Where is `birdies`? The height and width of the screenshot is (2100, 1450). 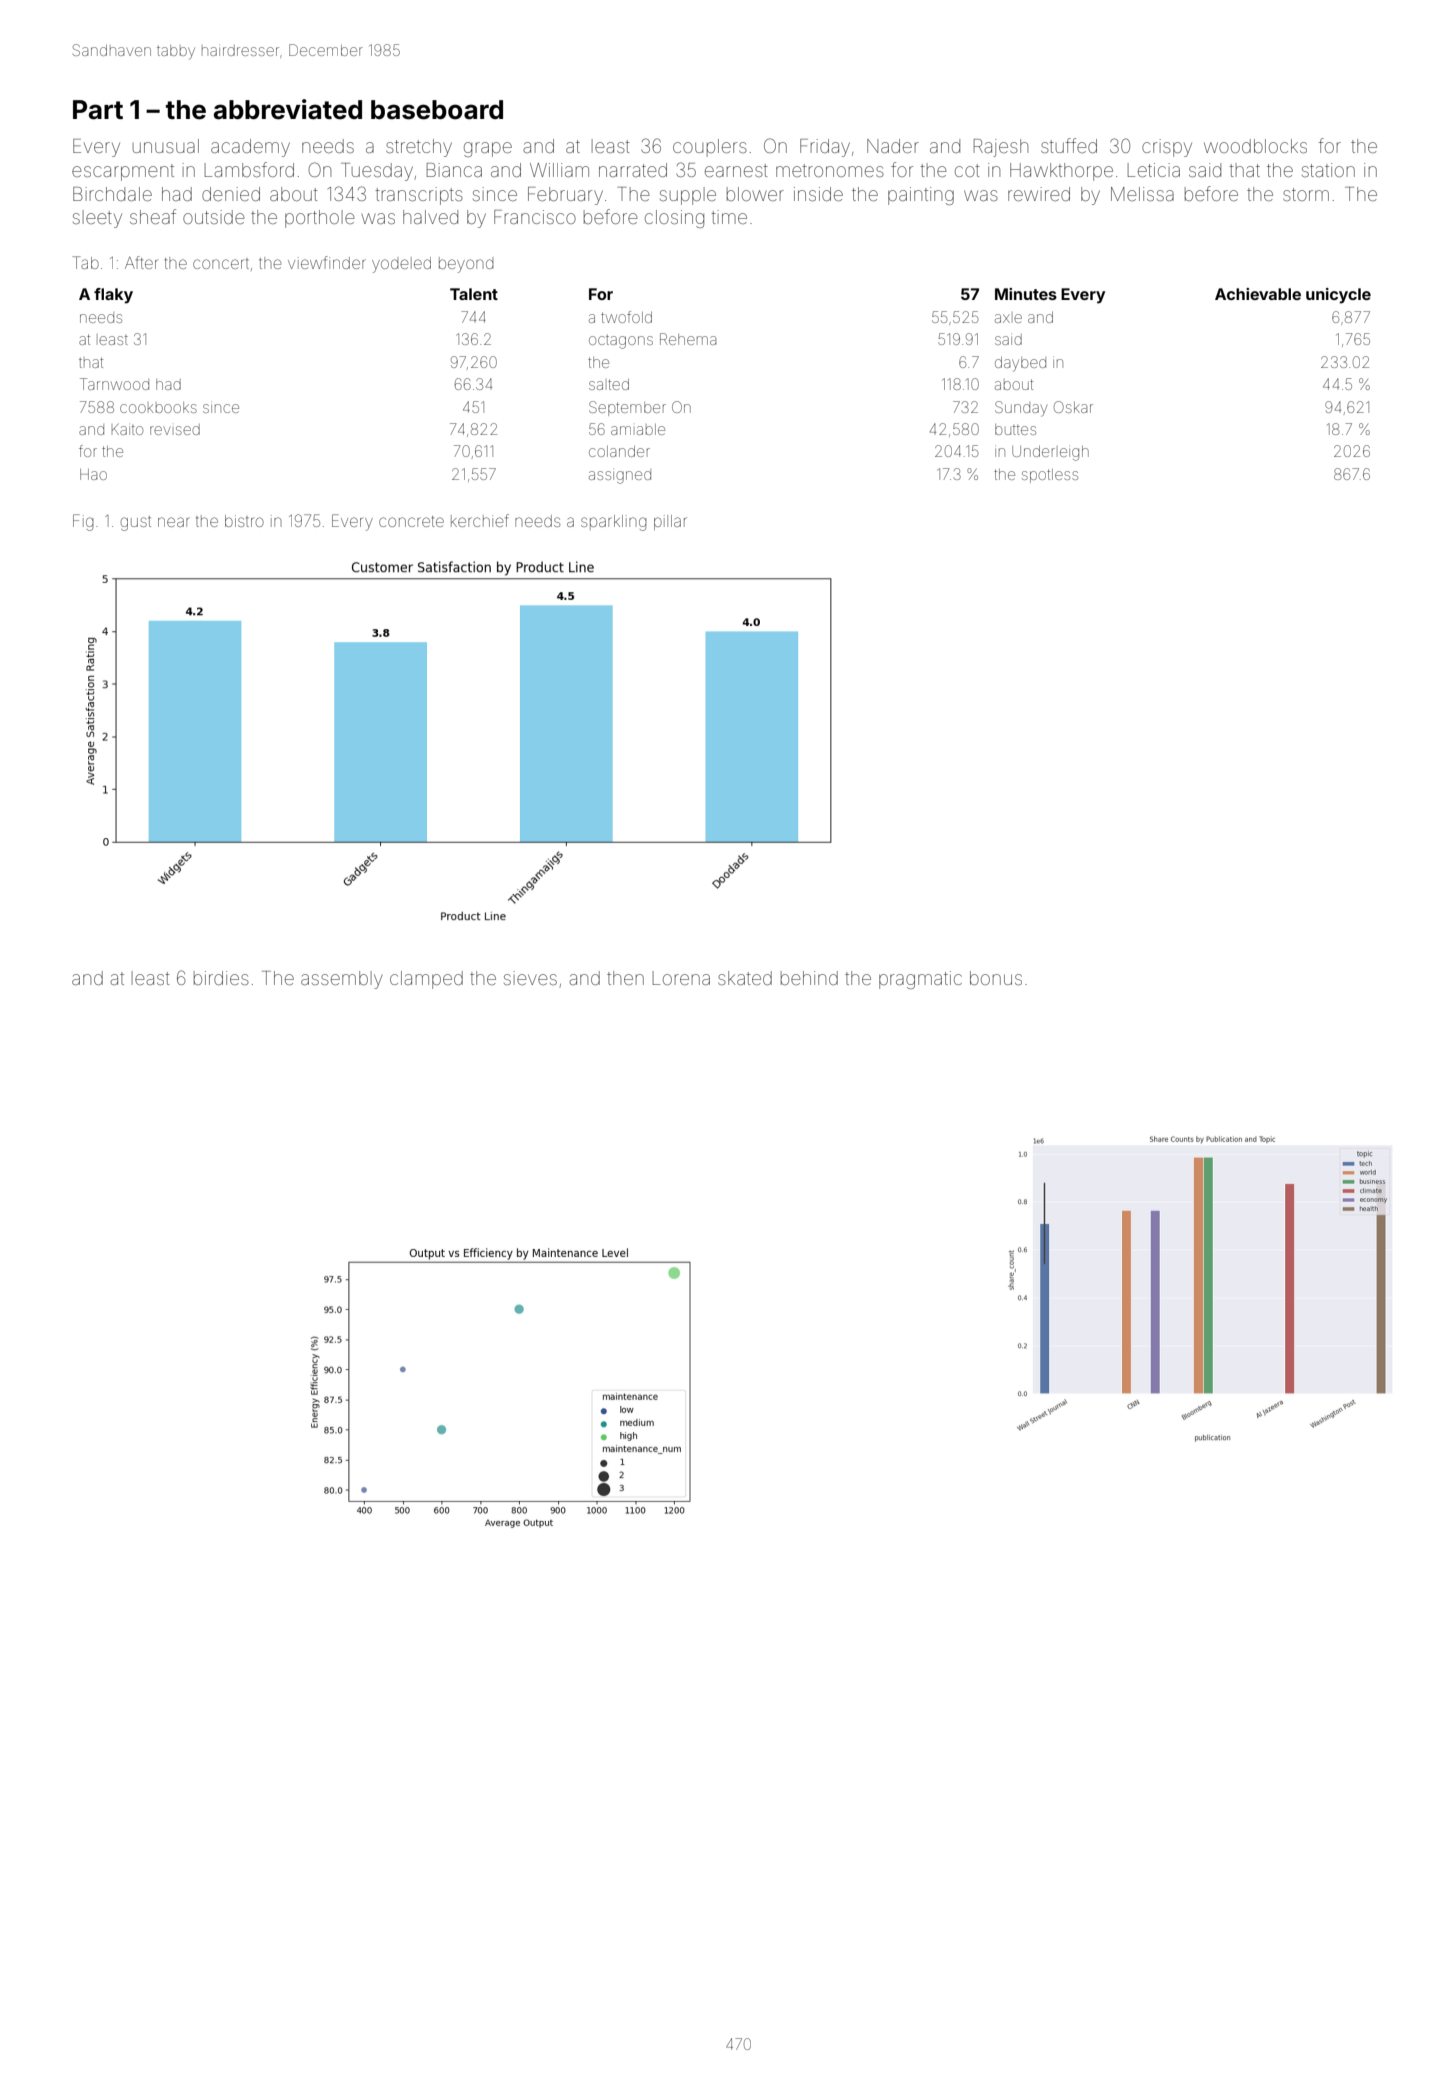 birdies is located at coordinates (221, 978).
